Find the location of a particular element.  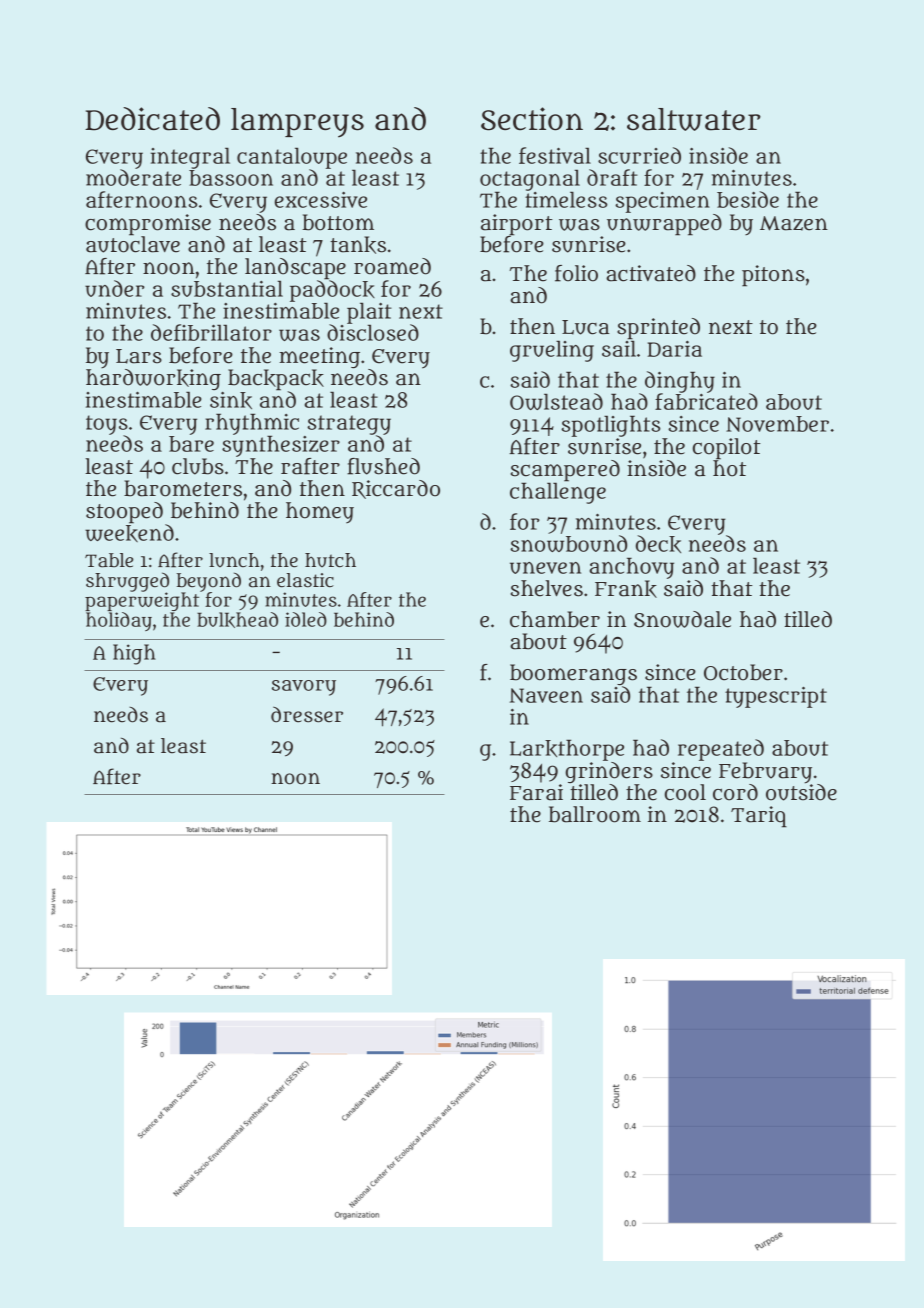

moderate is located at coordinates (133, 177).
